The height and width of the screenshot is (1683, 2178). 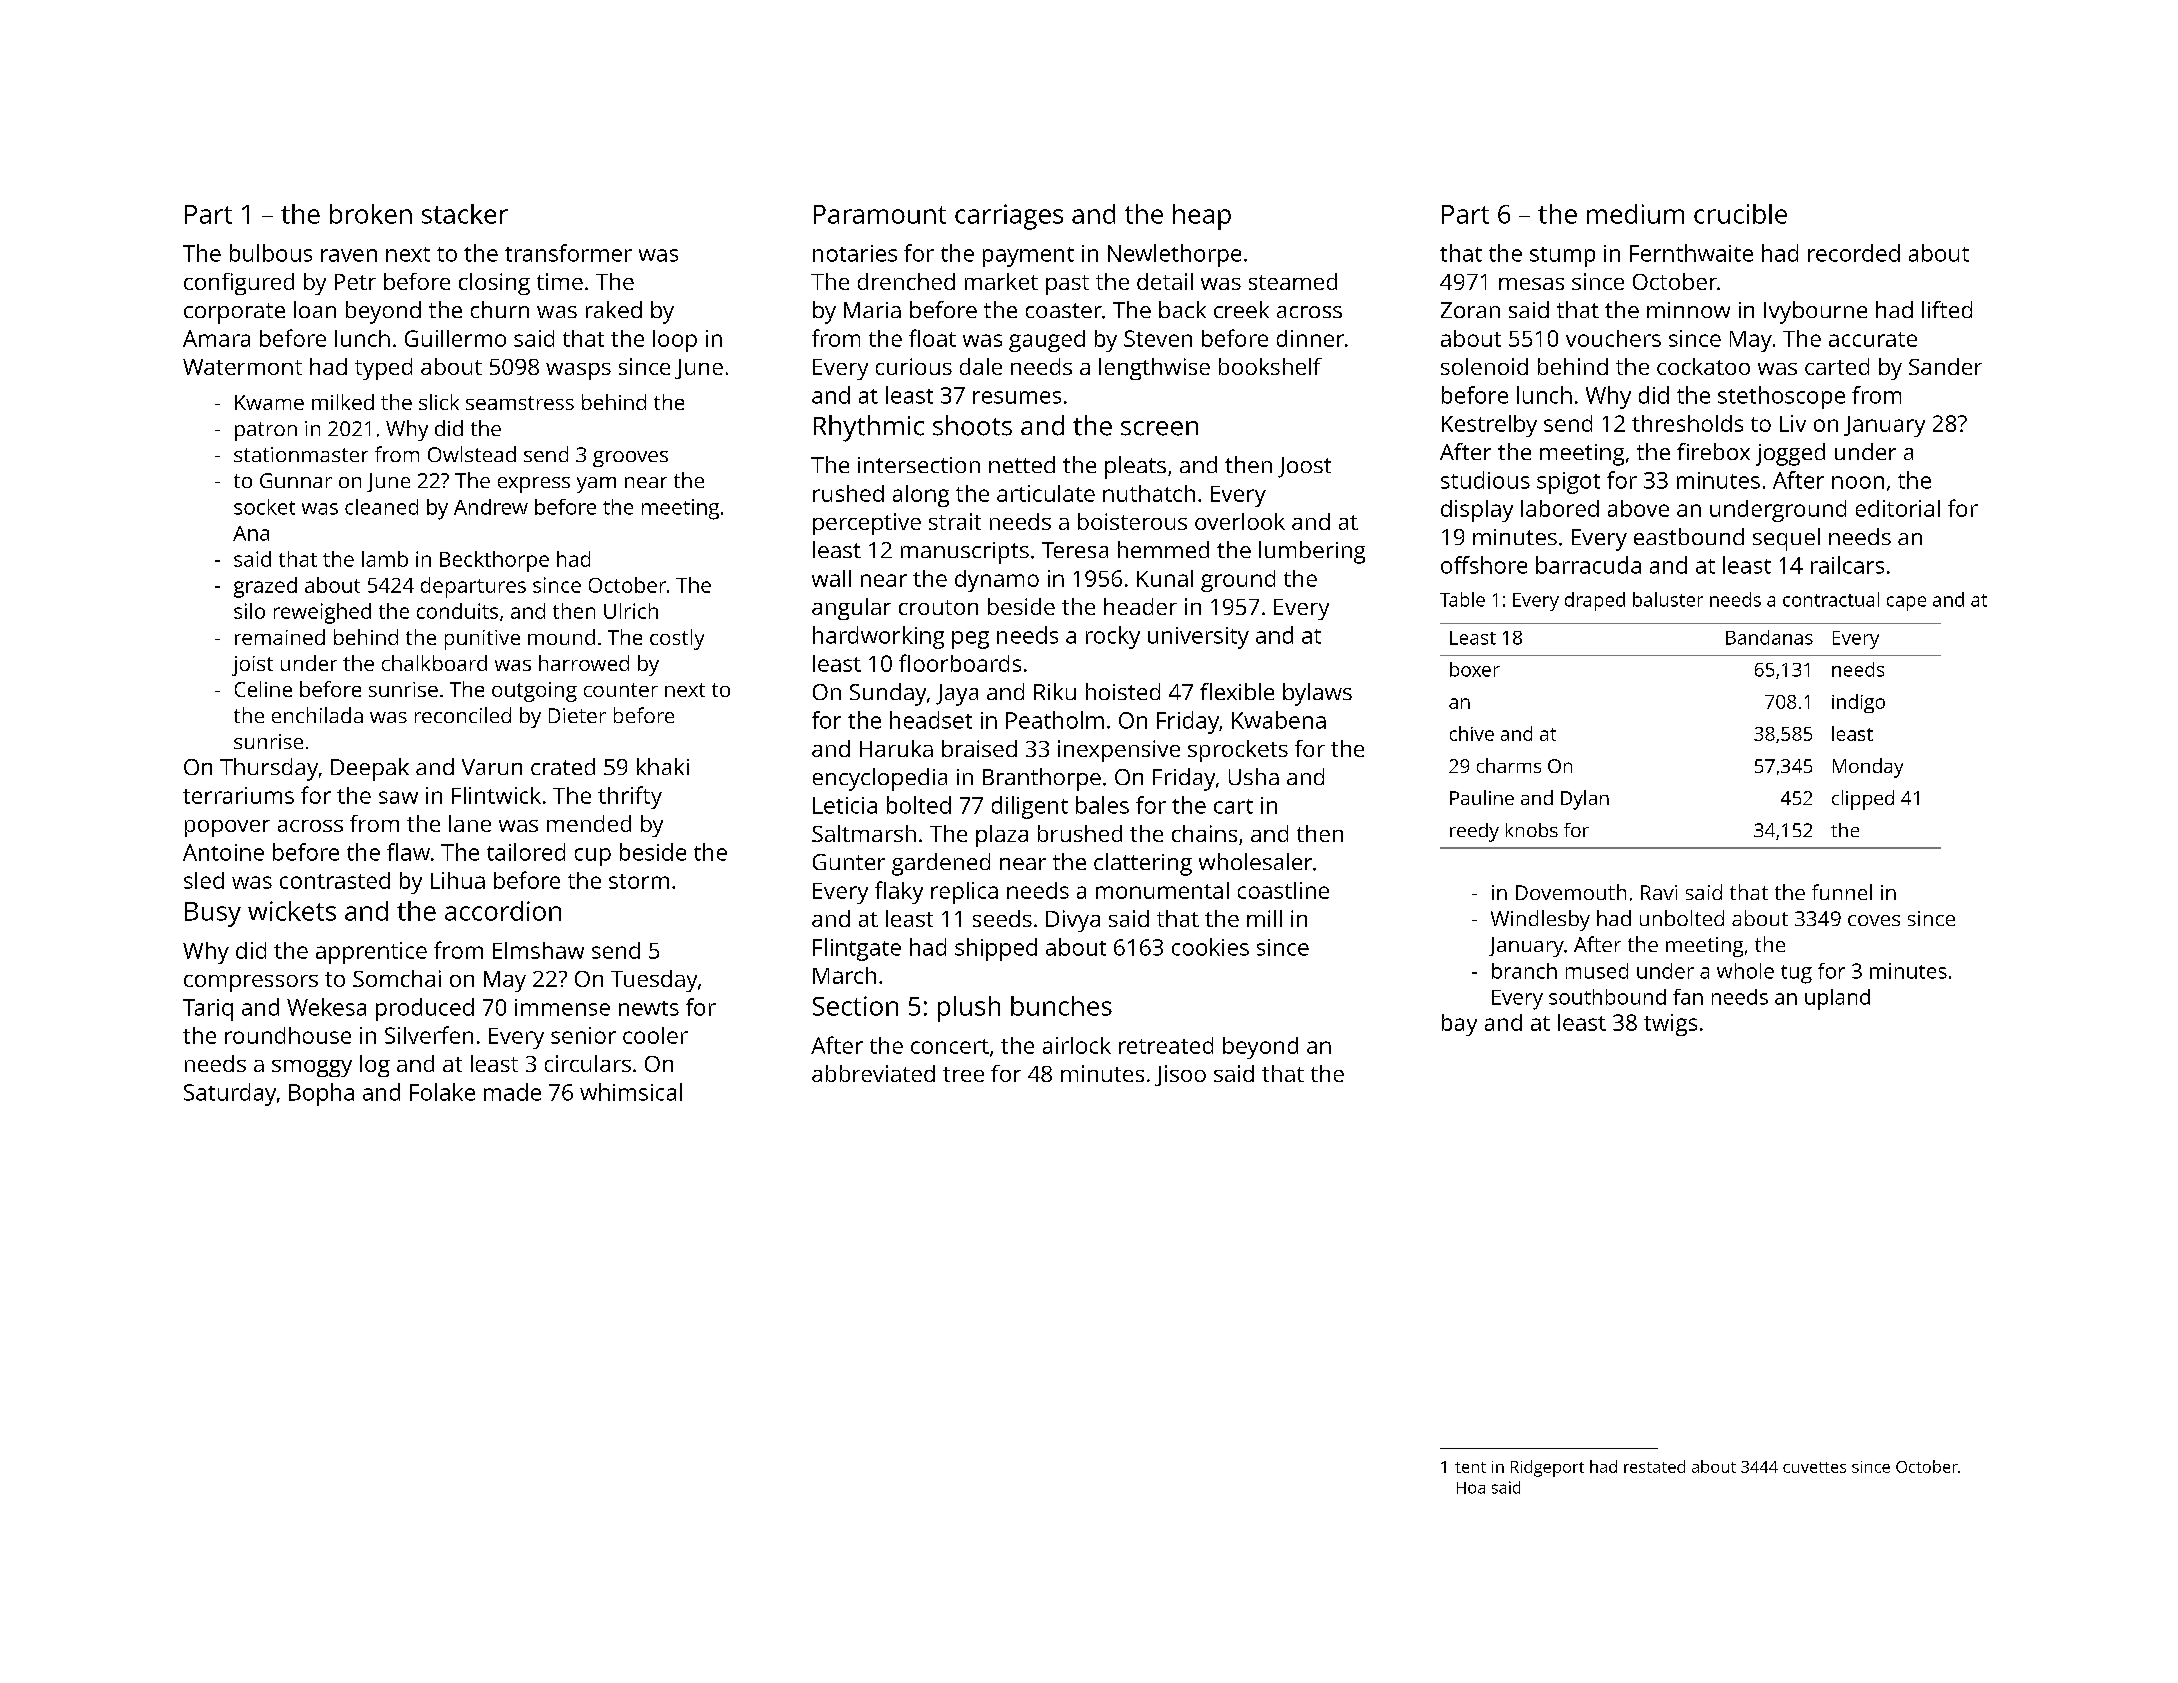 What do you see at coordinates (500, 309) in the screenshot?
I see `churn` at bounding box center [500, 309].
